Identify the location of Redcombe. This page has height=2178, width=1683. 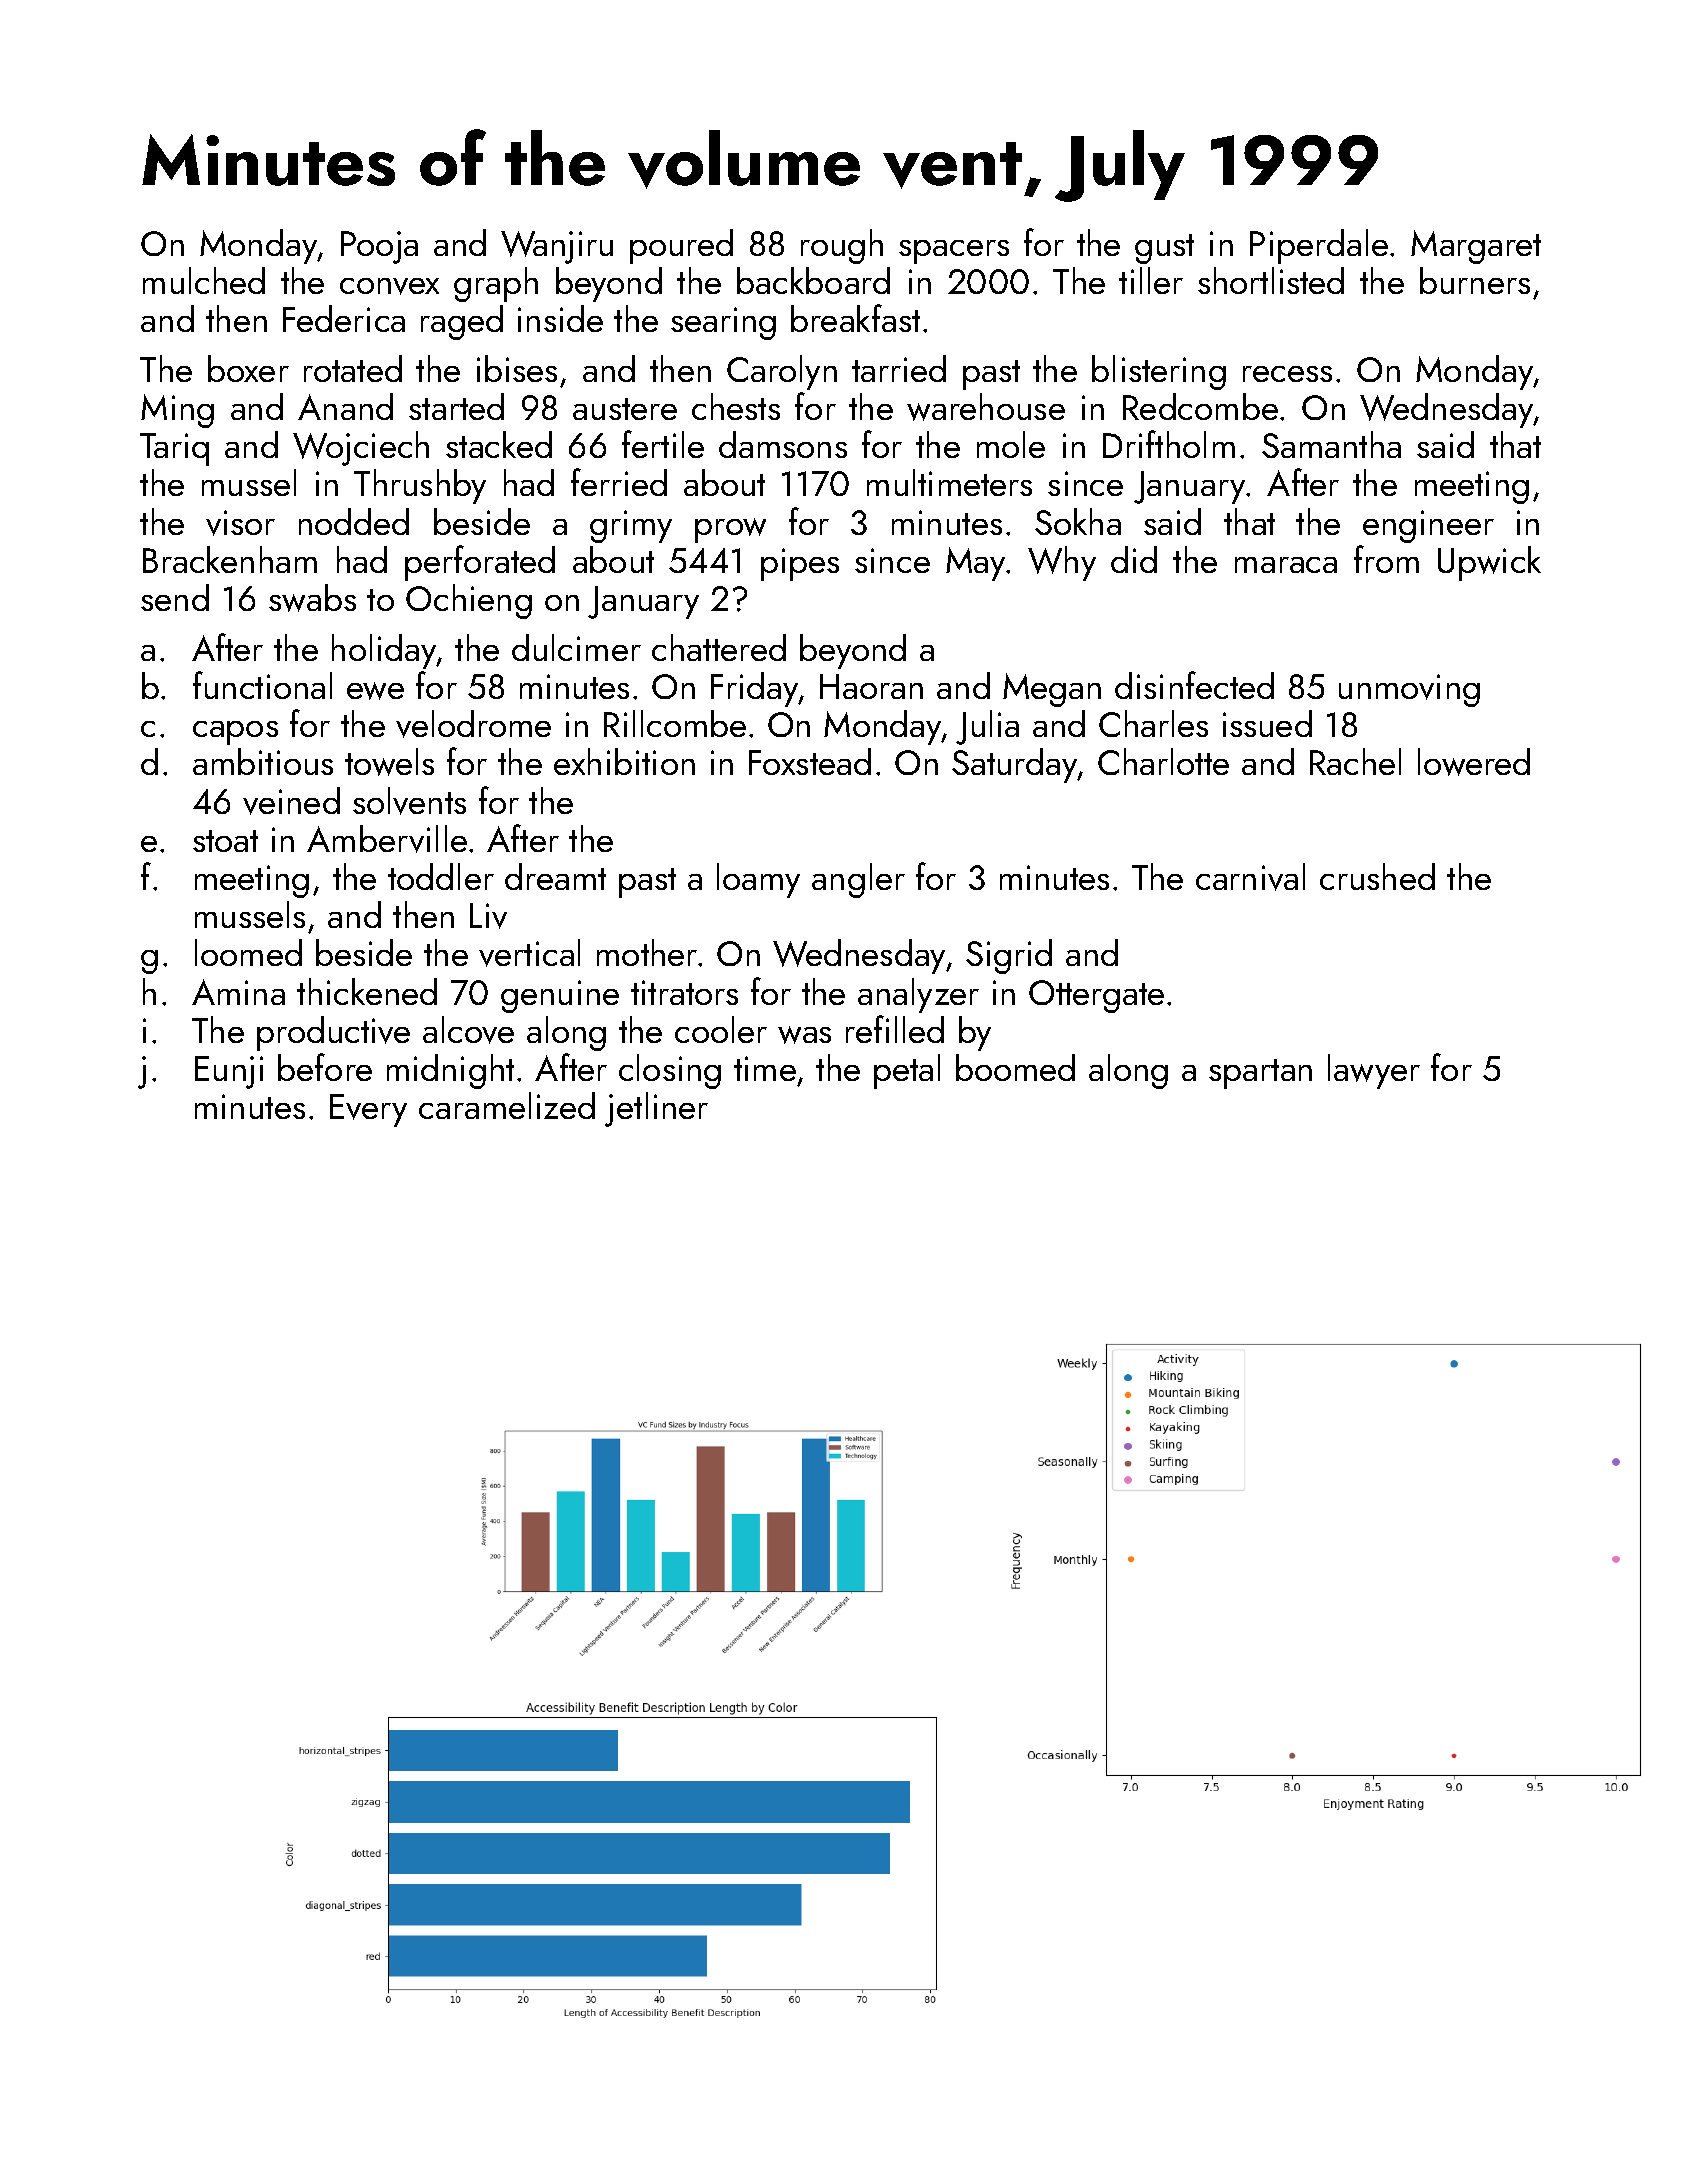
(1200, 406).
